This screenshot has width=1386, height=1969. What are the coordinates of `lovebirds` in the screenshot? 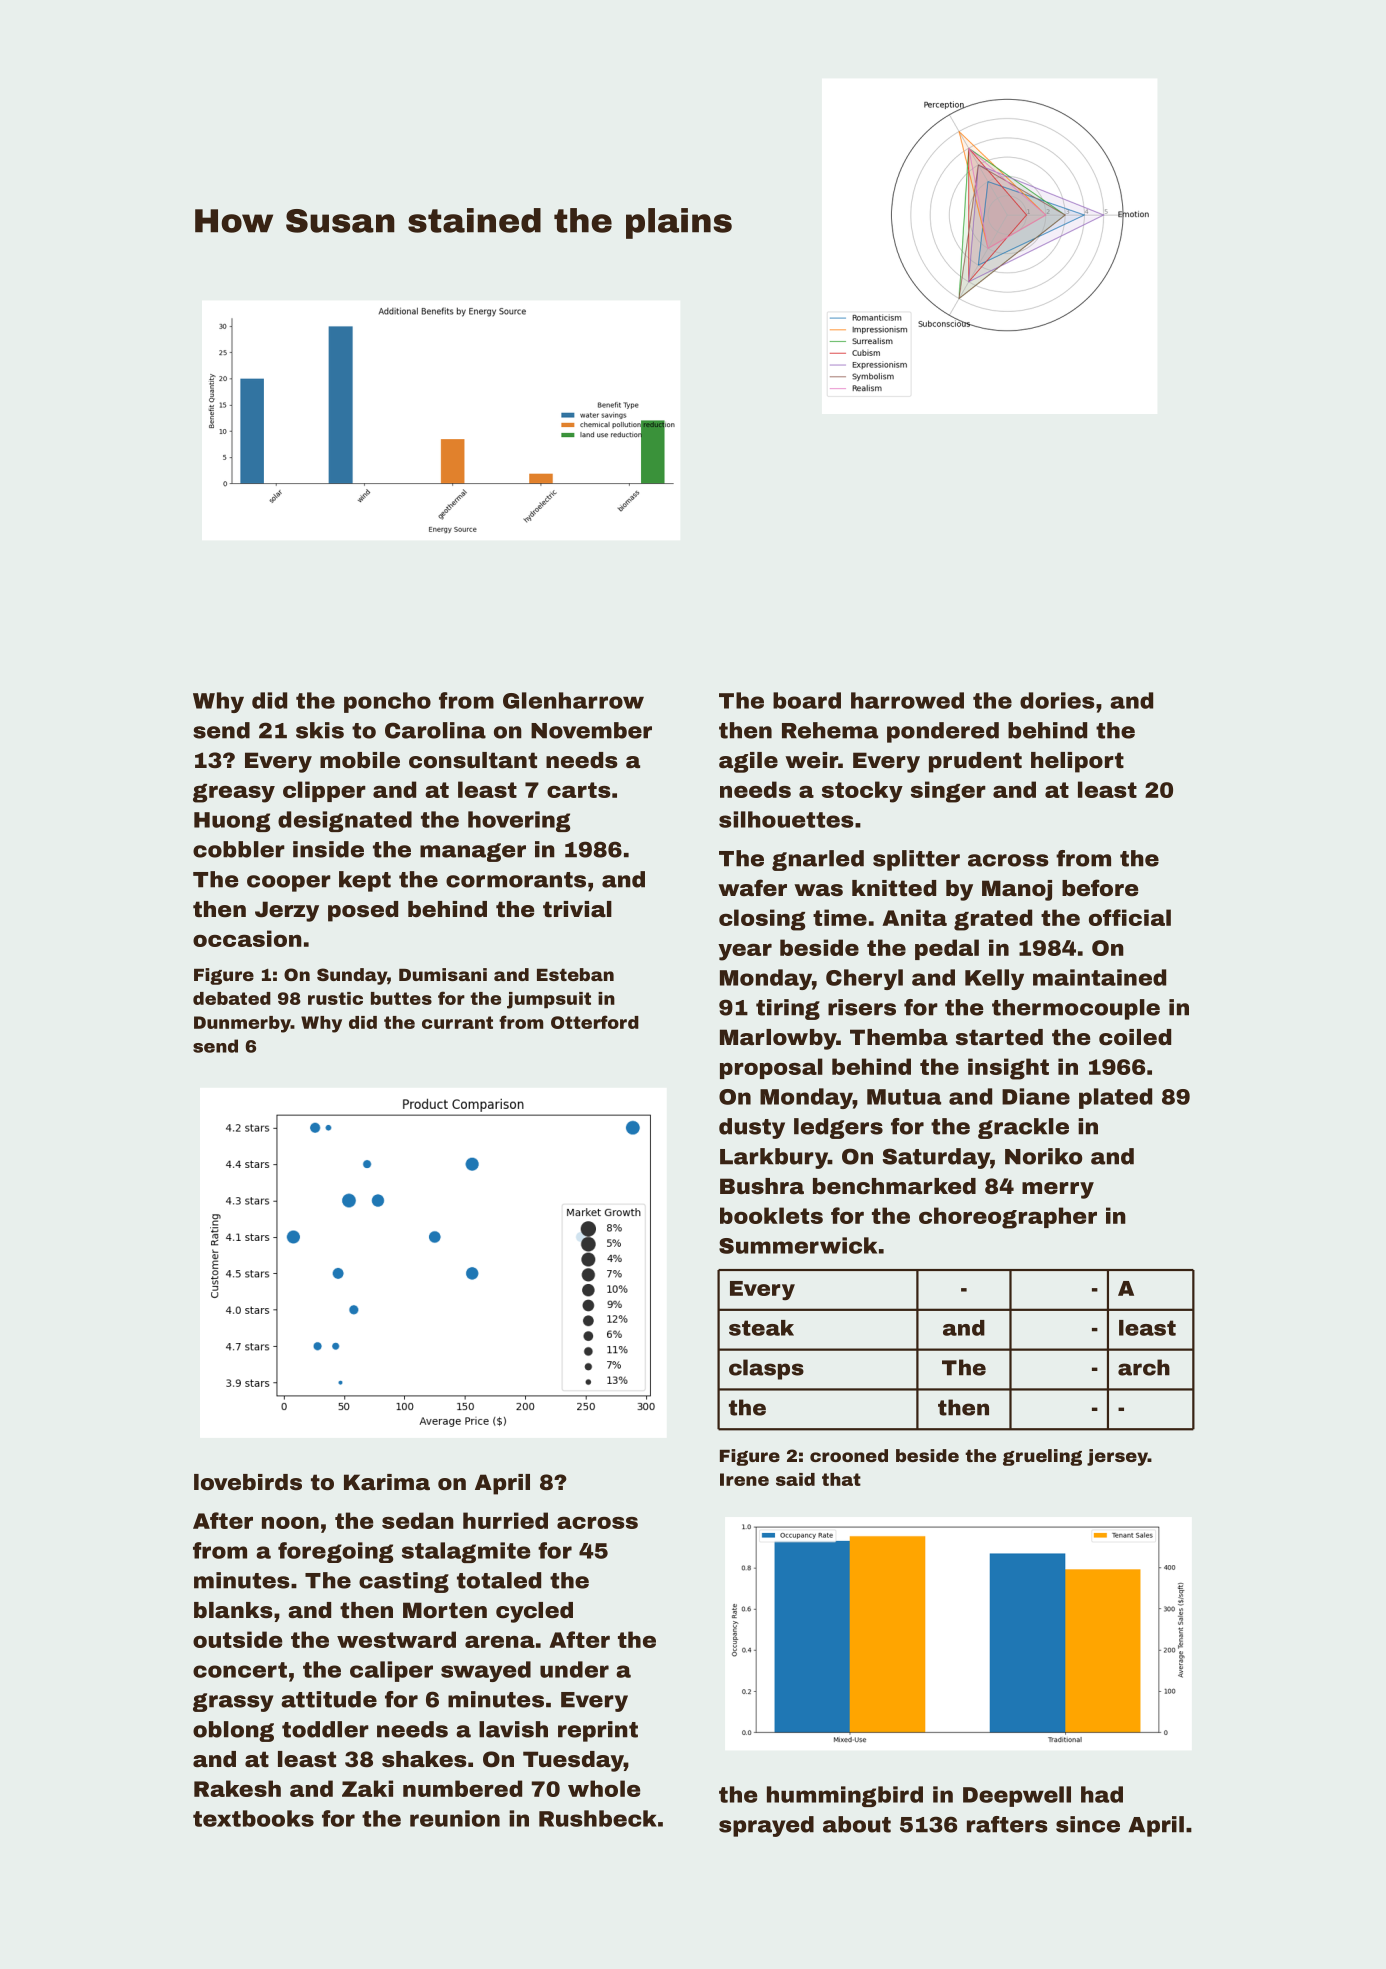 It's located at (248, 1482).
